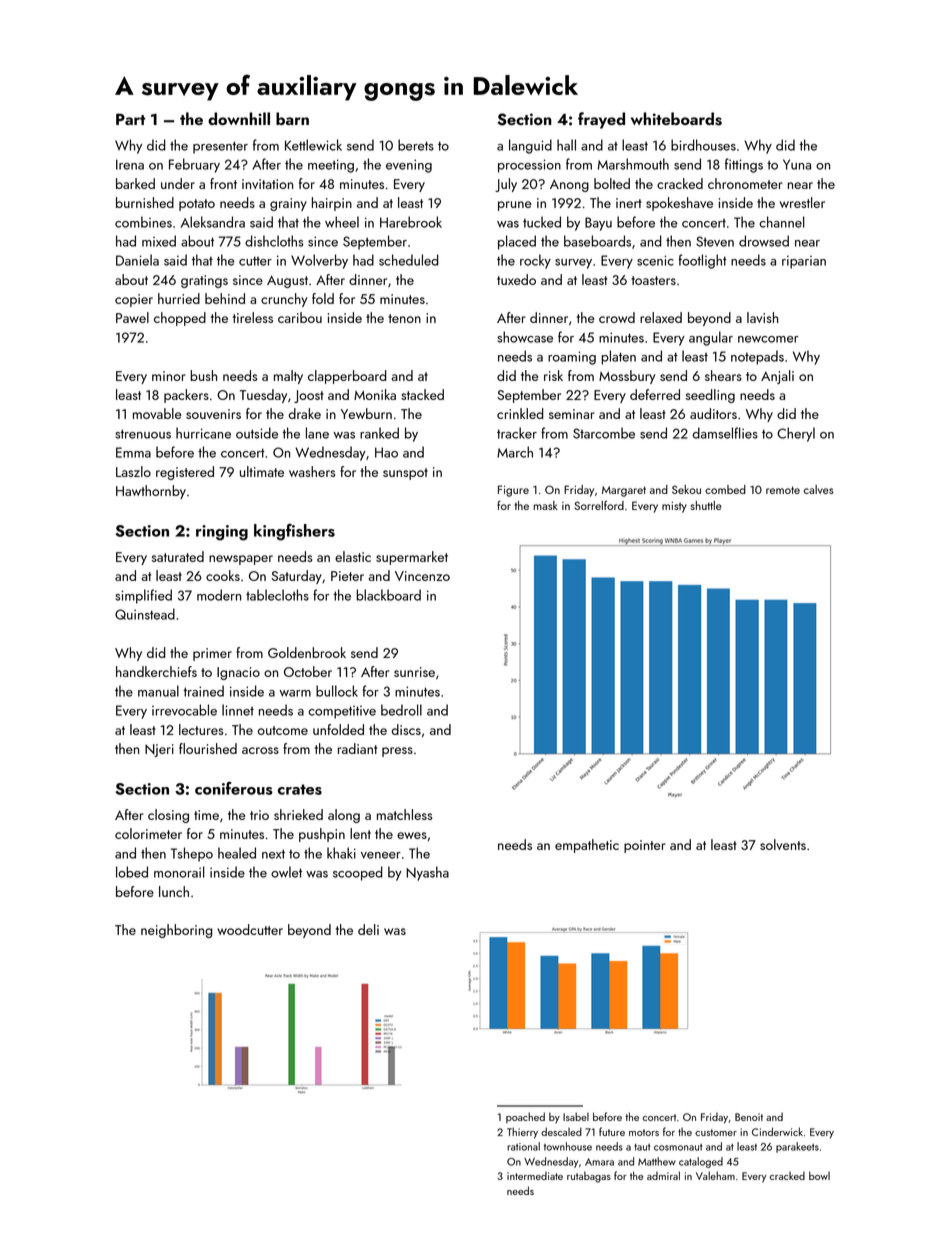 The image size is (952, 1233). Describe the element at coordinates (177, 931) in the document. I see `neighboring` at that location.
